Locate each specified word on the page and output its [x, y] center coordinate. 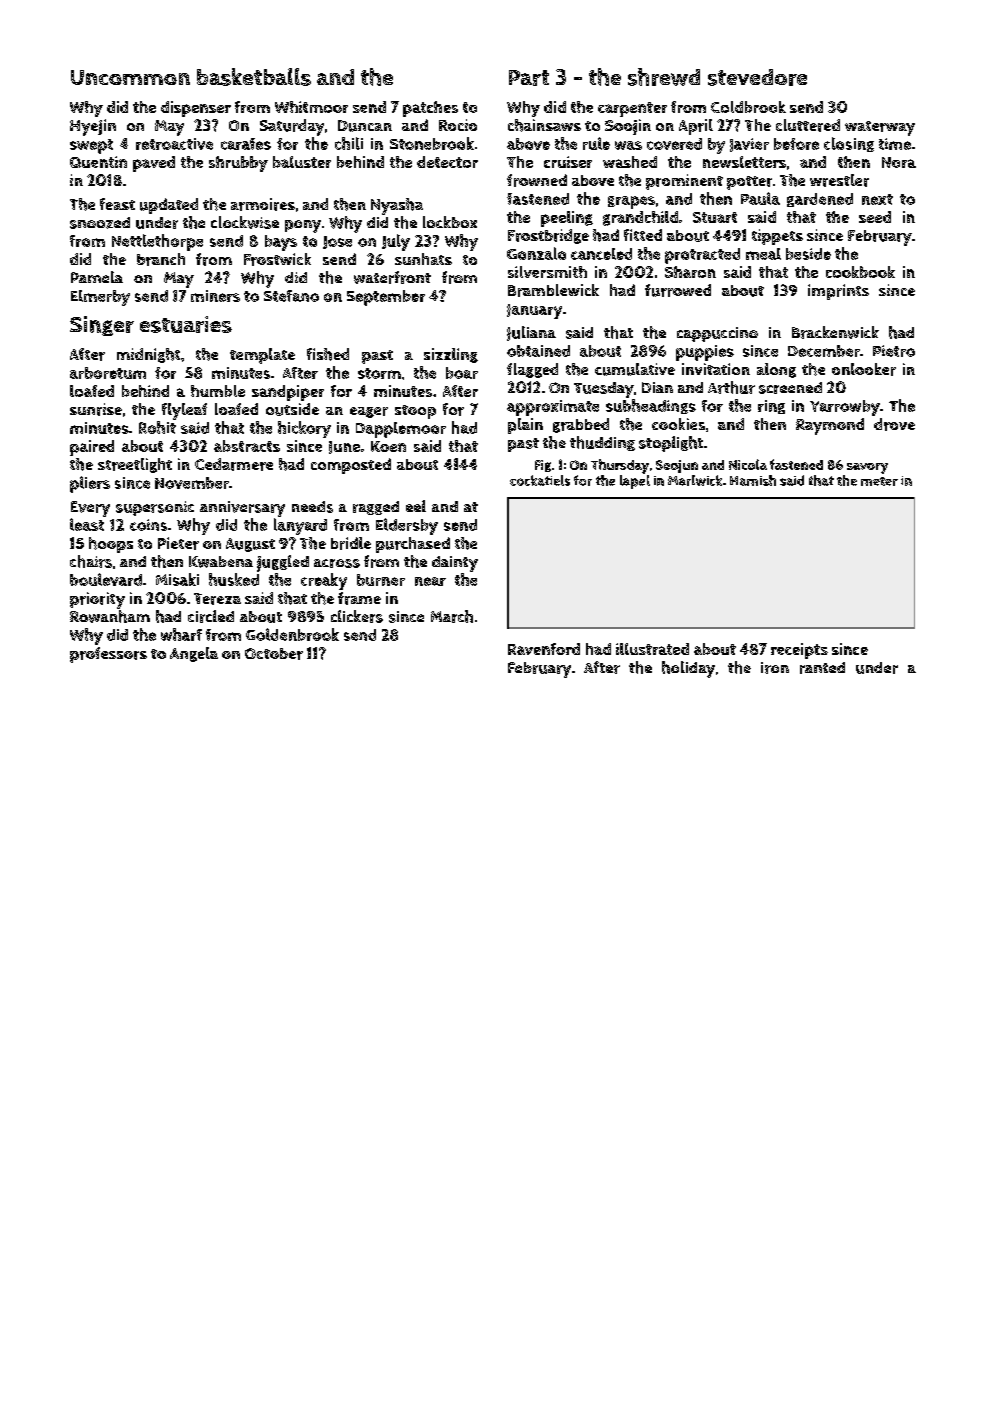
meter [879, 481]
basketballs [254, 77]
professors [108, 655]
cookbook [860, 272]
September [386, 298]
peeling [567, 219]
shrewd [664, 77]
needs [312, 507]
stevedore [757, 77]
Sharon [690, 272]
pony [303, 226]
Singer [102, 326]
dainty [455, 564]
